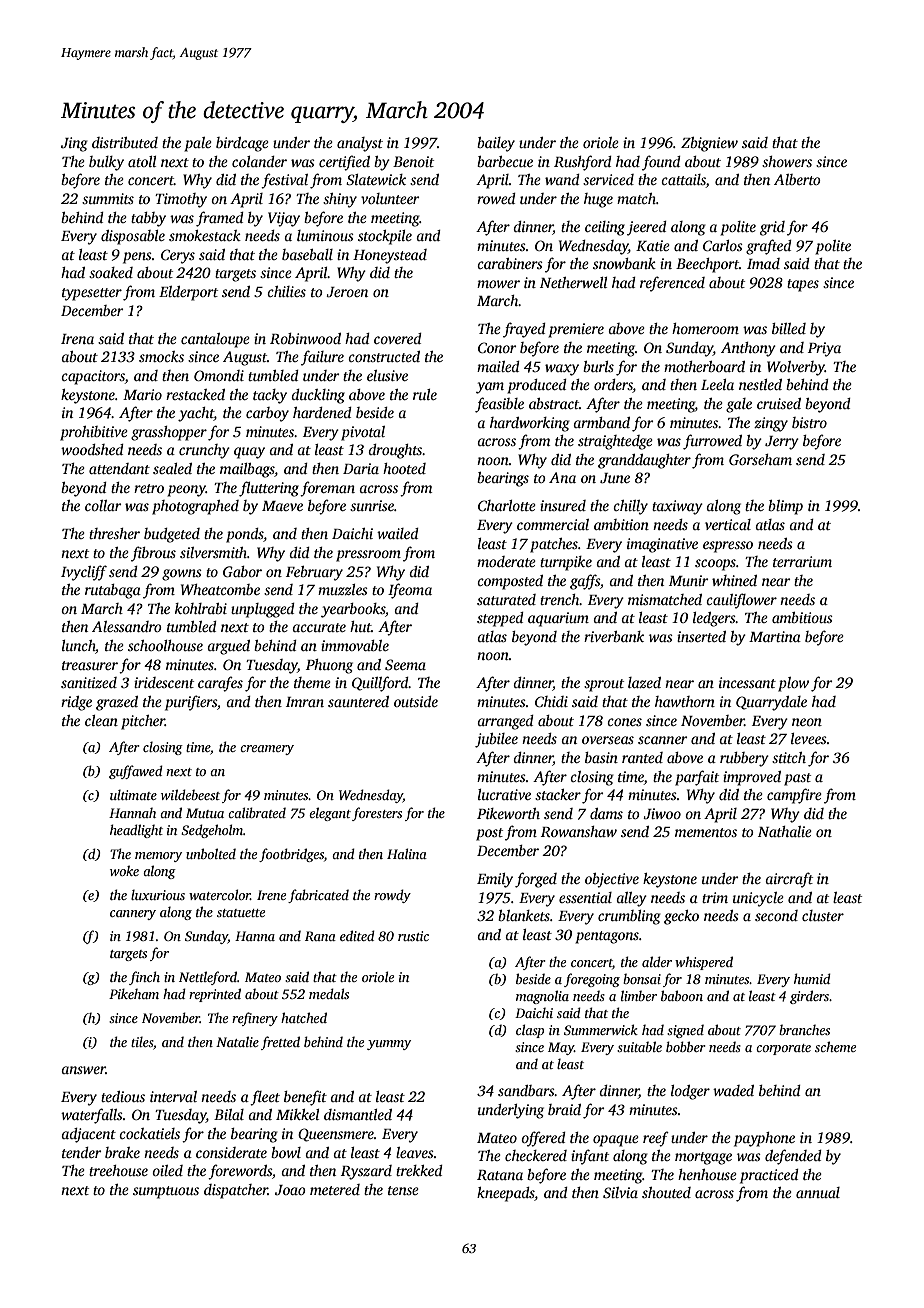 Image resolution: width=924 pixels, height=1308 pixels. Describe the element at coordinates (728, 524) in the document. I see `vertical` at that location.
